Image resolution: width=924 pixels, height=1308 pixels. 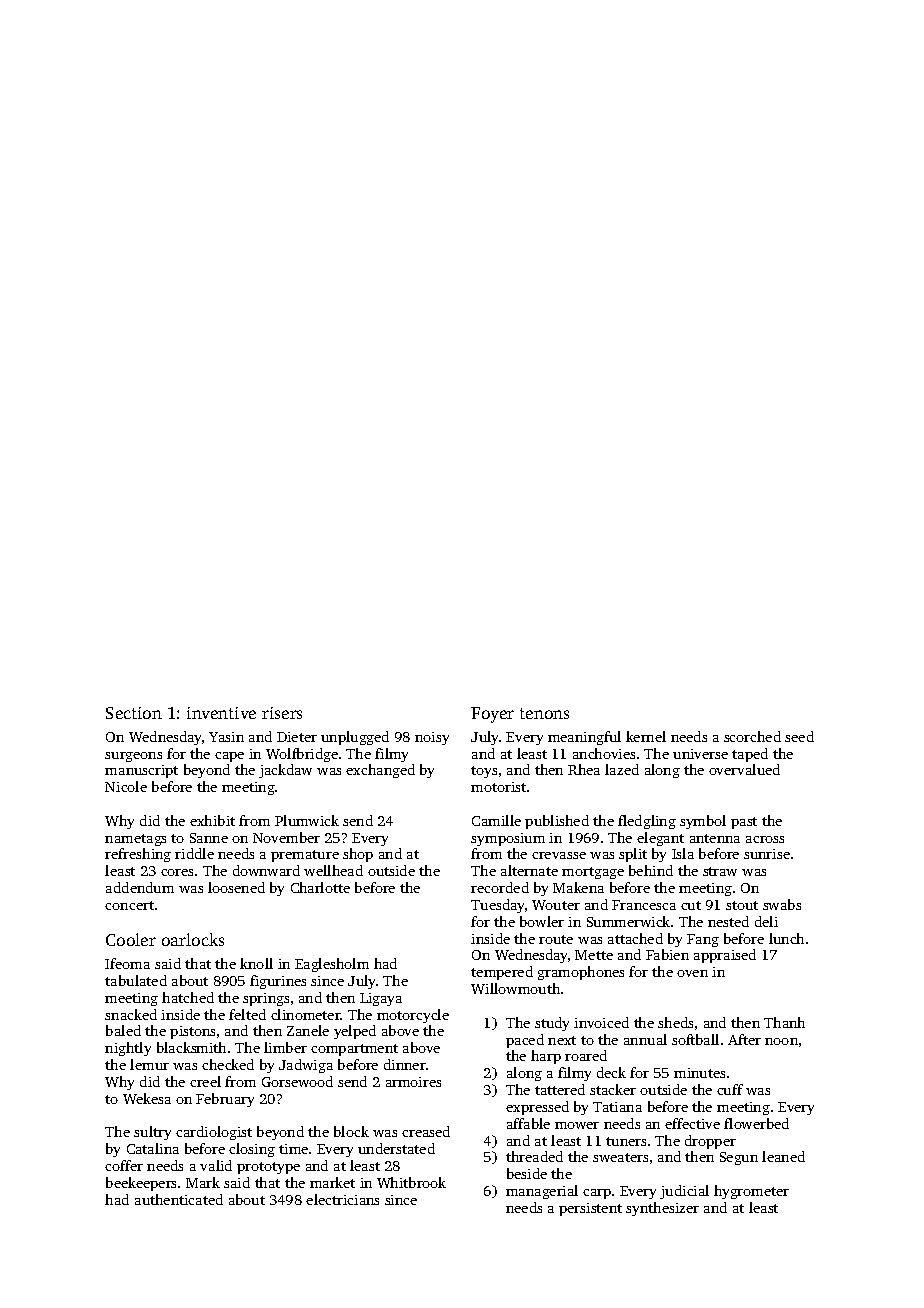 What do you see at coordinates (212, 820) in the page?
I see `exhibit` at bounding box center [212, 820].
